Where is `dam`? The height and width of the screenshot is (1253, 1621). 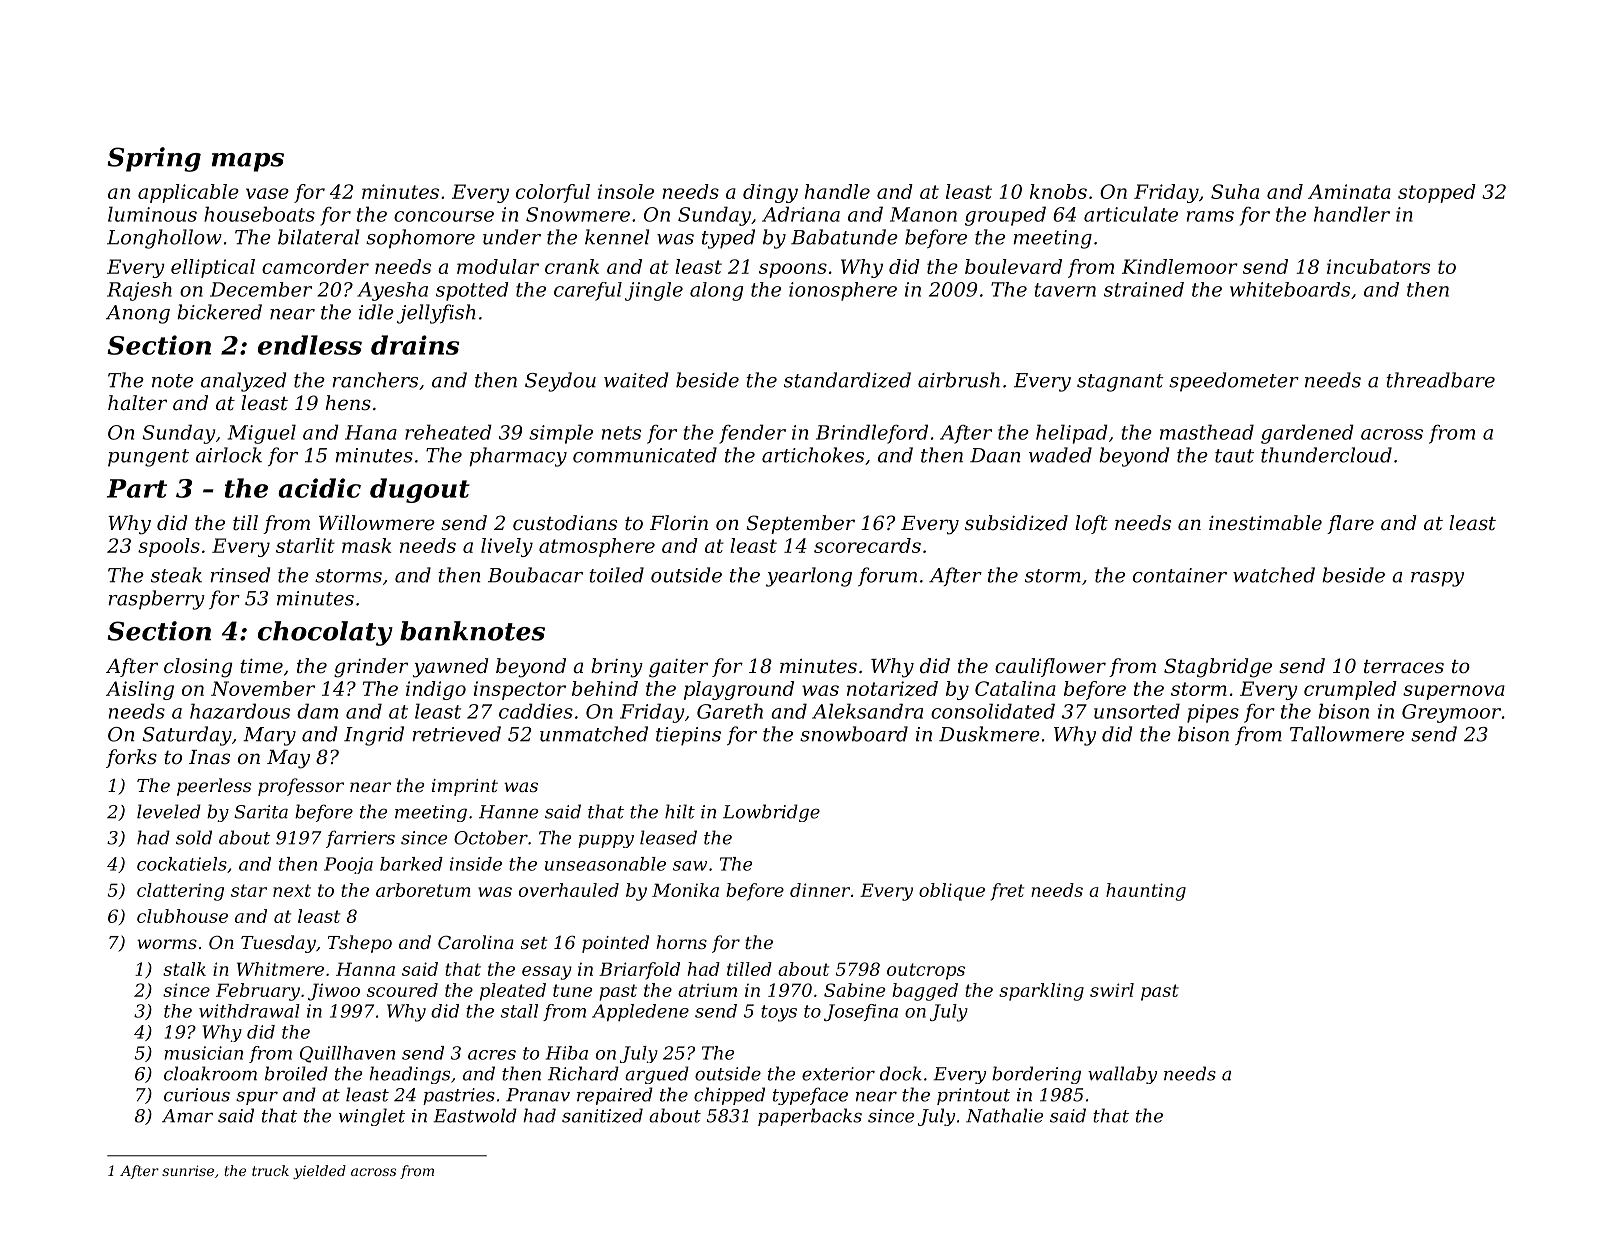
dam is located at coordinates (317, 711).
